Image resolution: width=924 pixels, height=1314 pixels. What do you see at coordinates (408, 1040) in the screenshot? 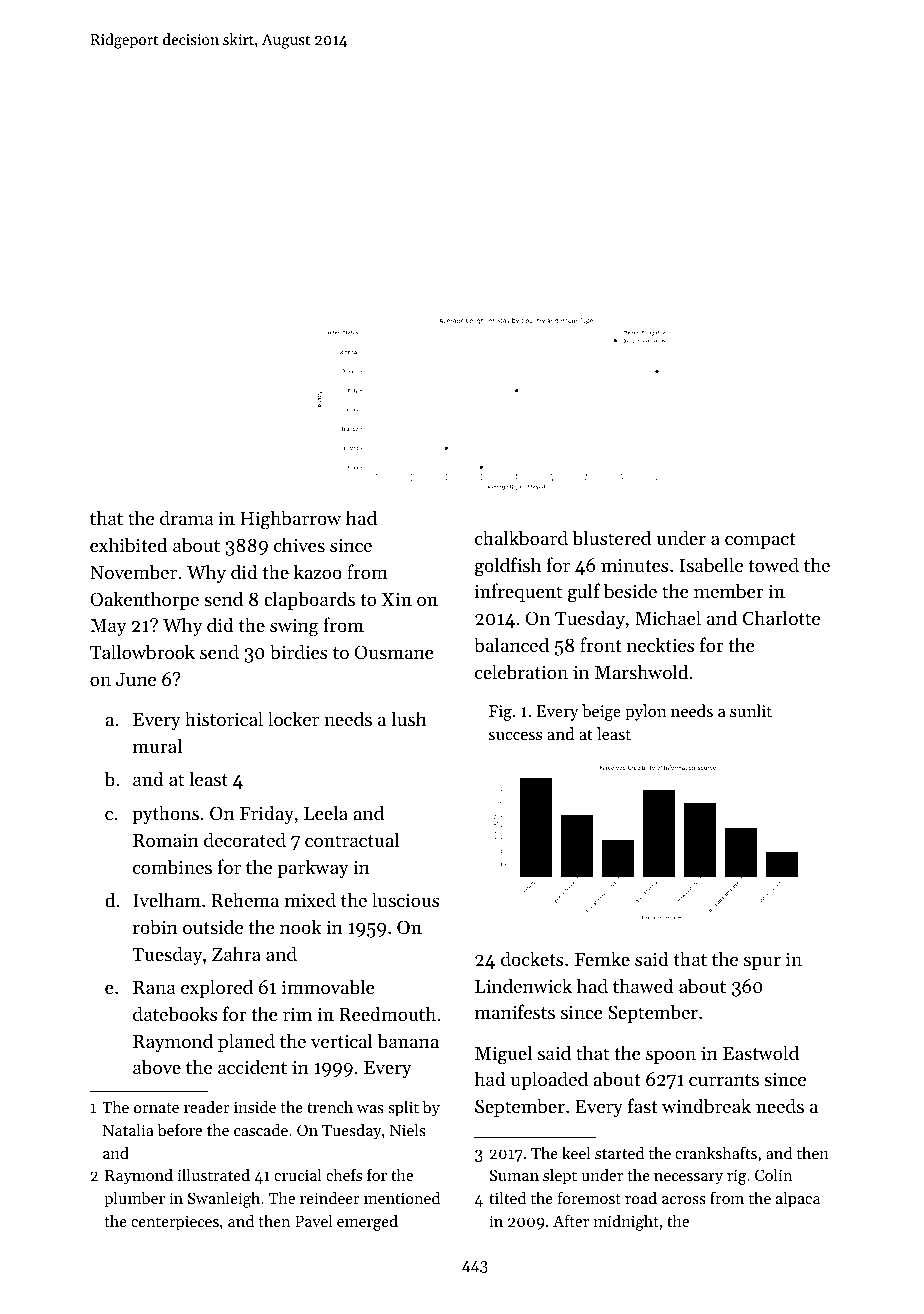
I see `banana` at bounding box center [408, 1040].
